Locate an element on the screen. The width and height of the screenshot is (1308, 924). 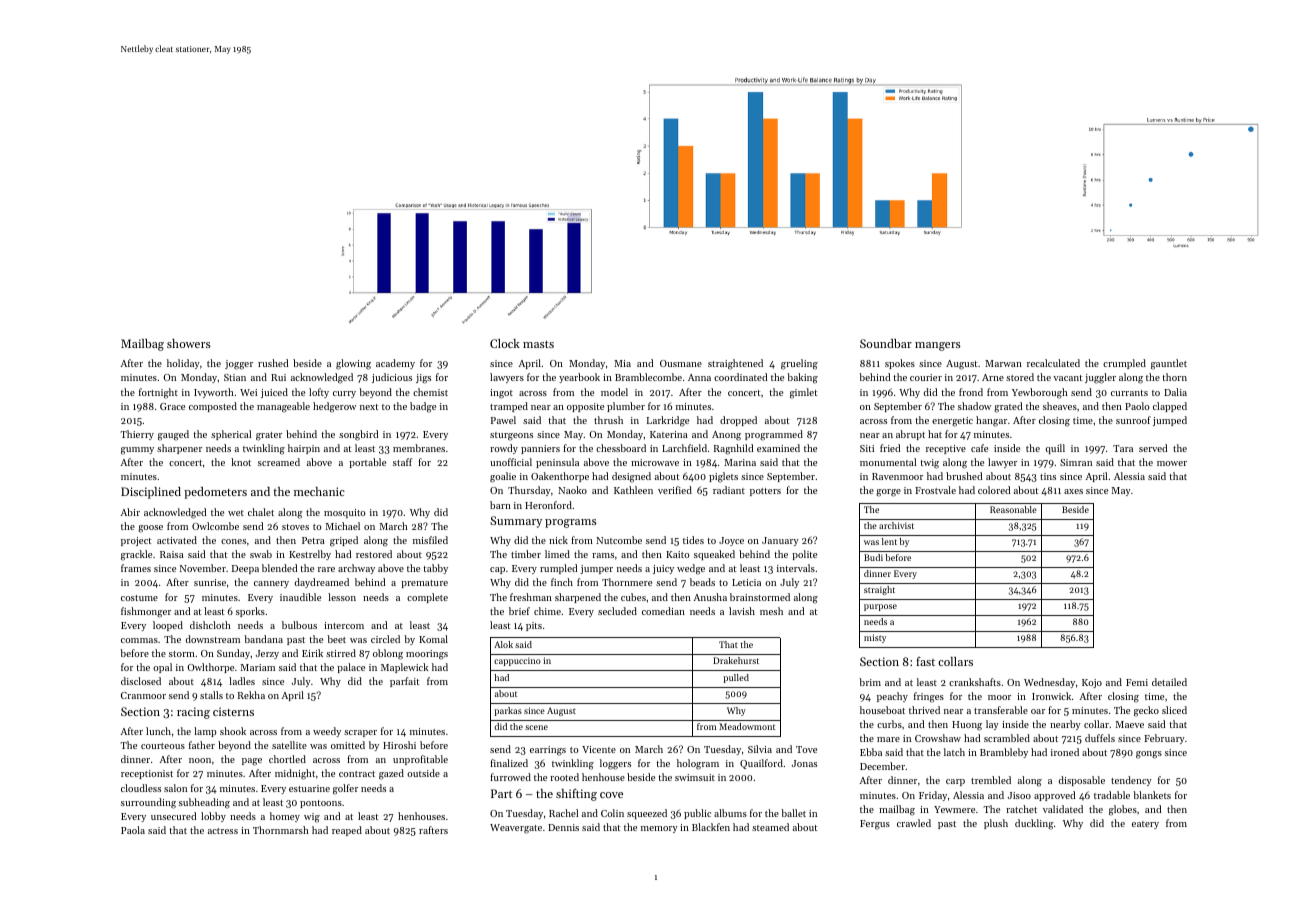
juggler is located at coordinates (1100, 378).
